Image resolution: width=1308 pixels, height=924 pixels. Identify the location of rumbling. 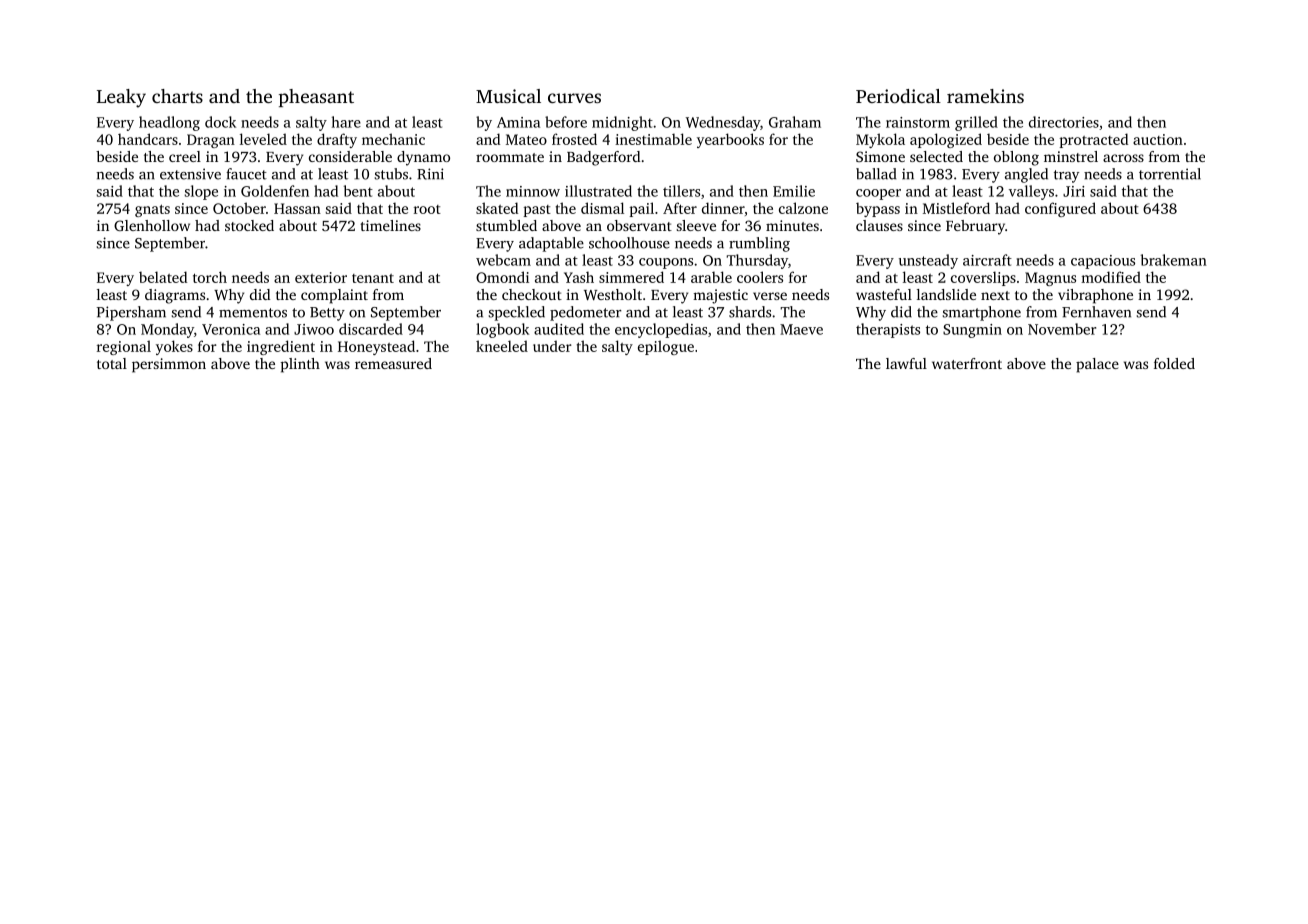
(759, 244).
